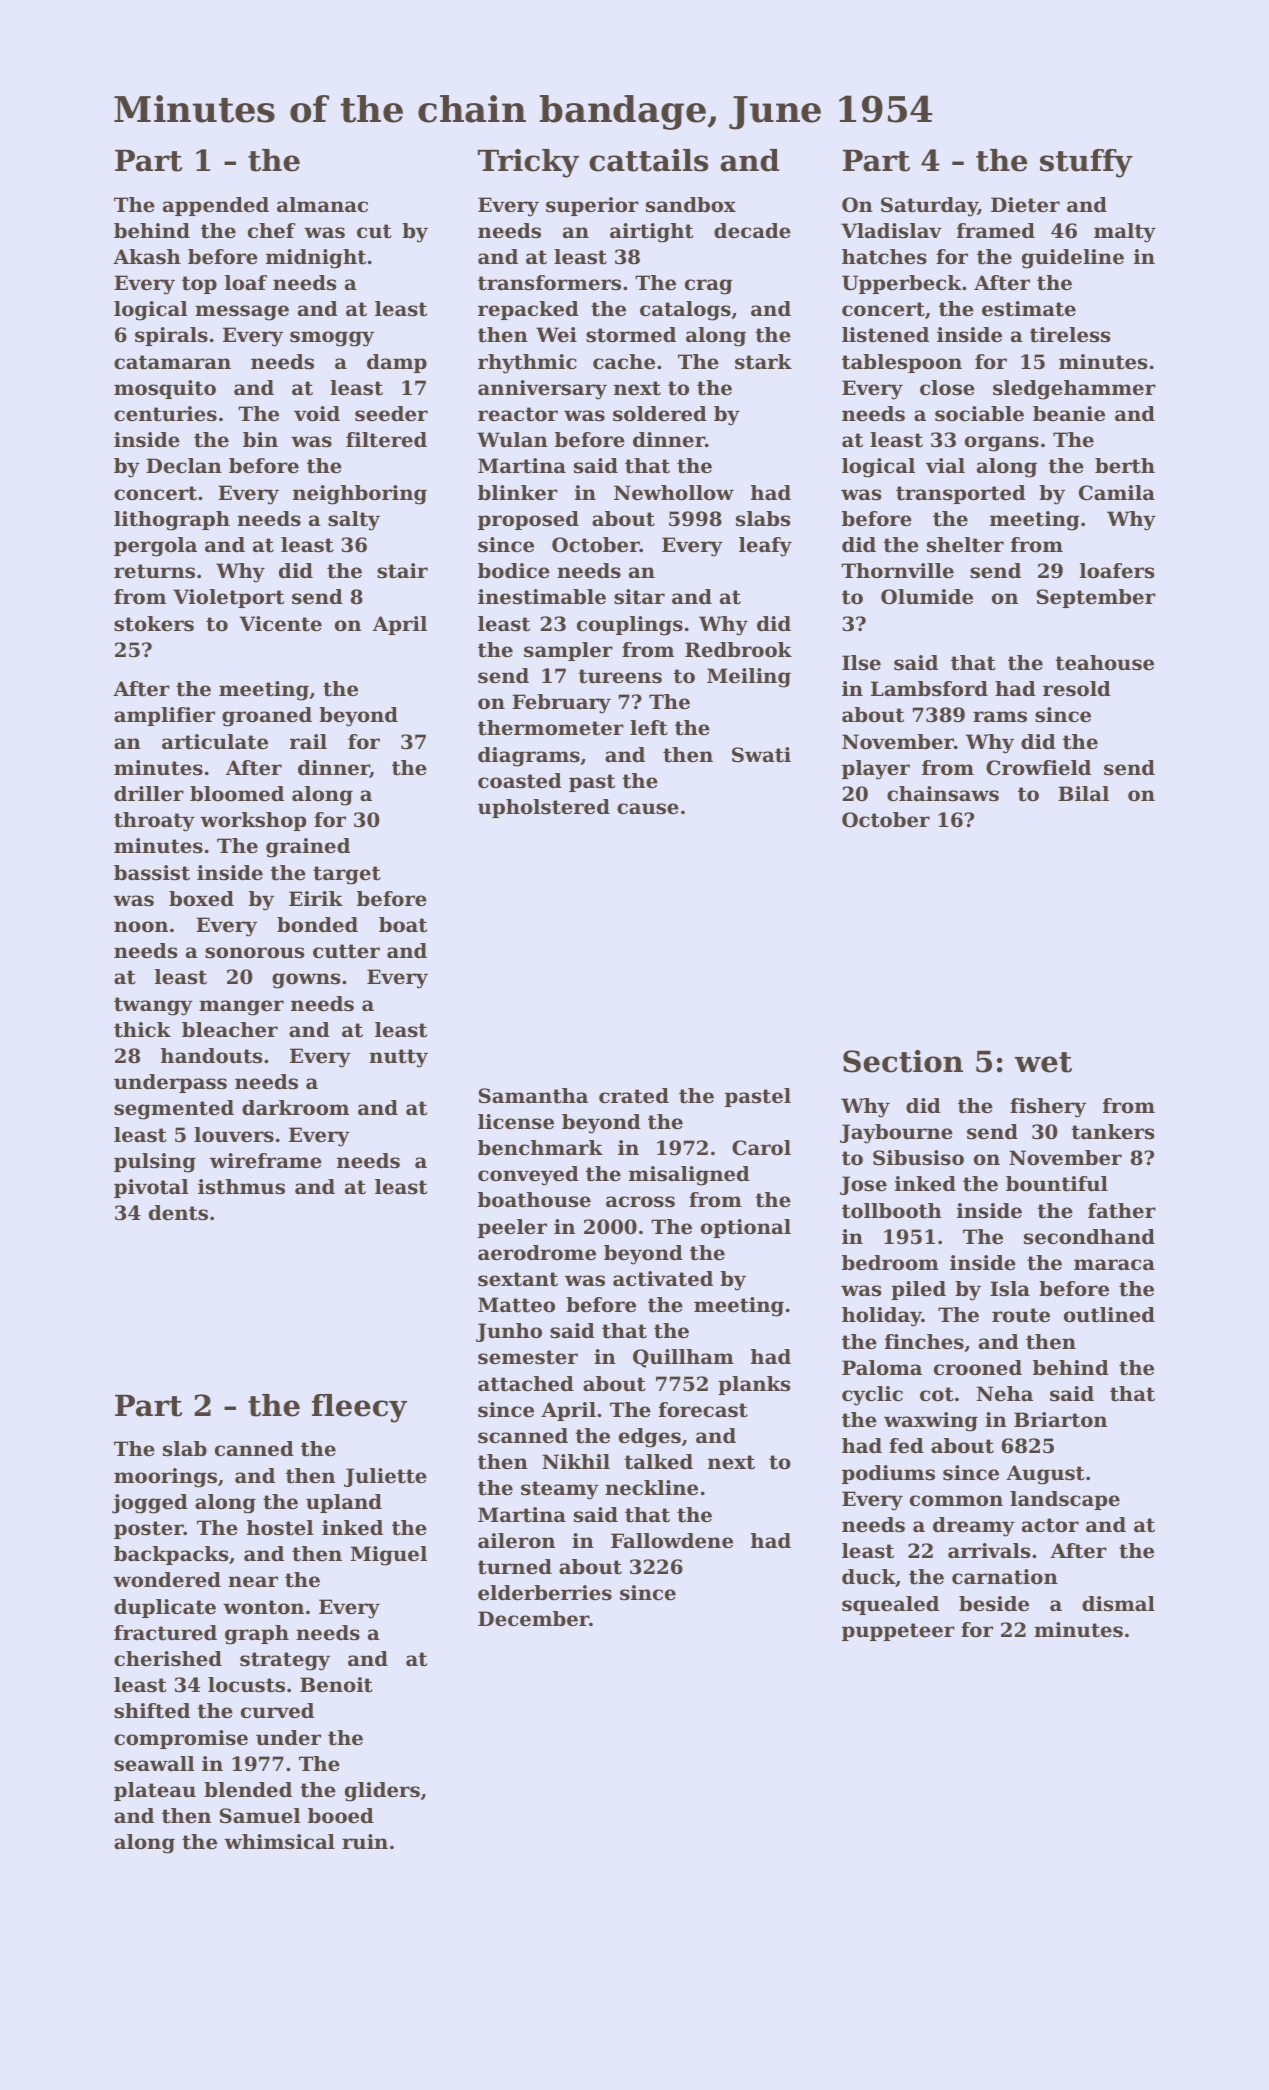  Describe the element at coordinates (1021, 1315) in the screenshot. I see `route` at that location.
